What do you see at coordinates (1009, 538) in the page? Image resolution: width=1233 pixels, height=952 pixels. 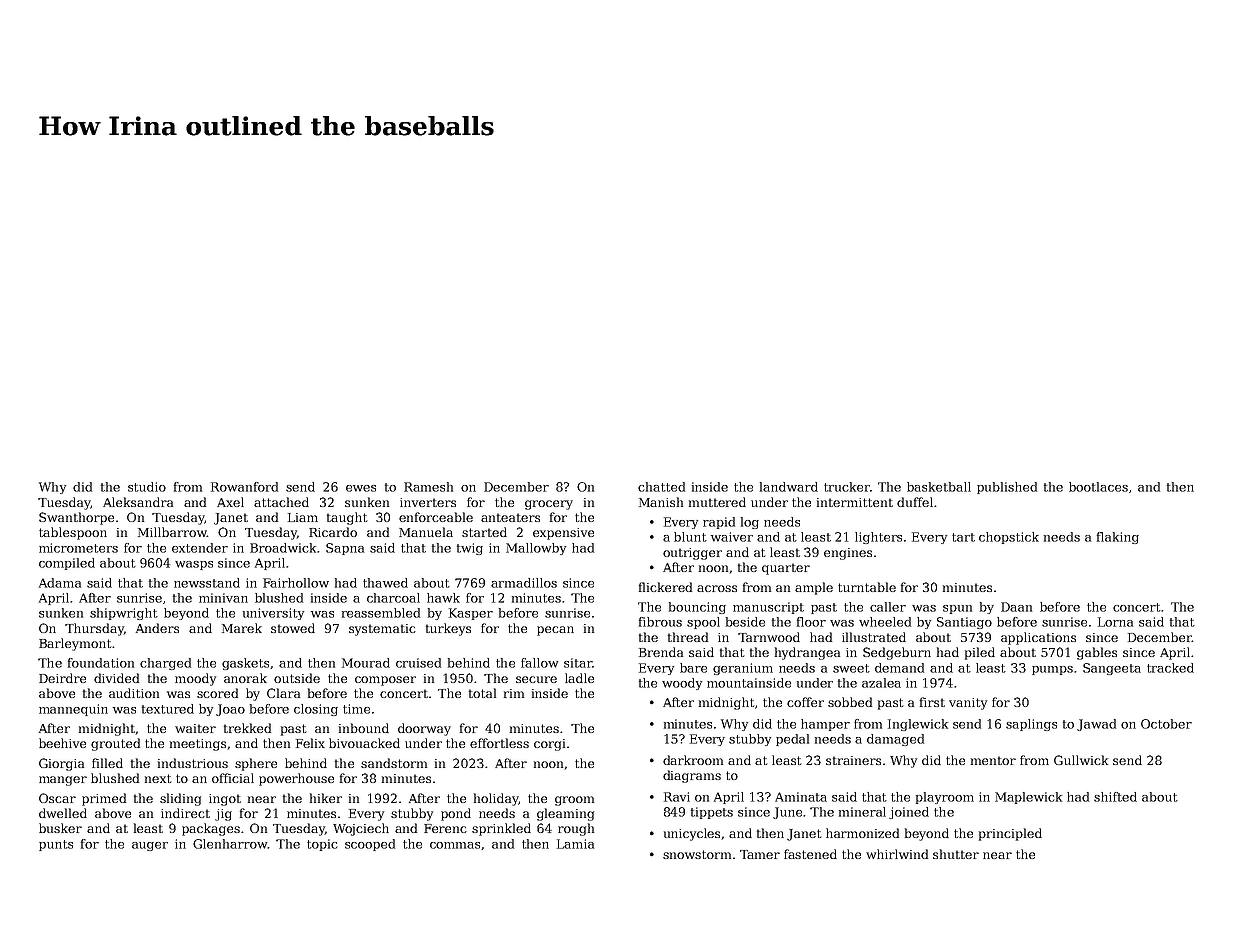 I see `chopstick` at bounding box center [1009, 538].
